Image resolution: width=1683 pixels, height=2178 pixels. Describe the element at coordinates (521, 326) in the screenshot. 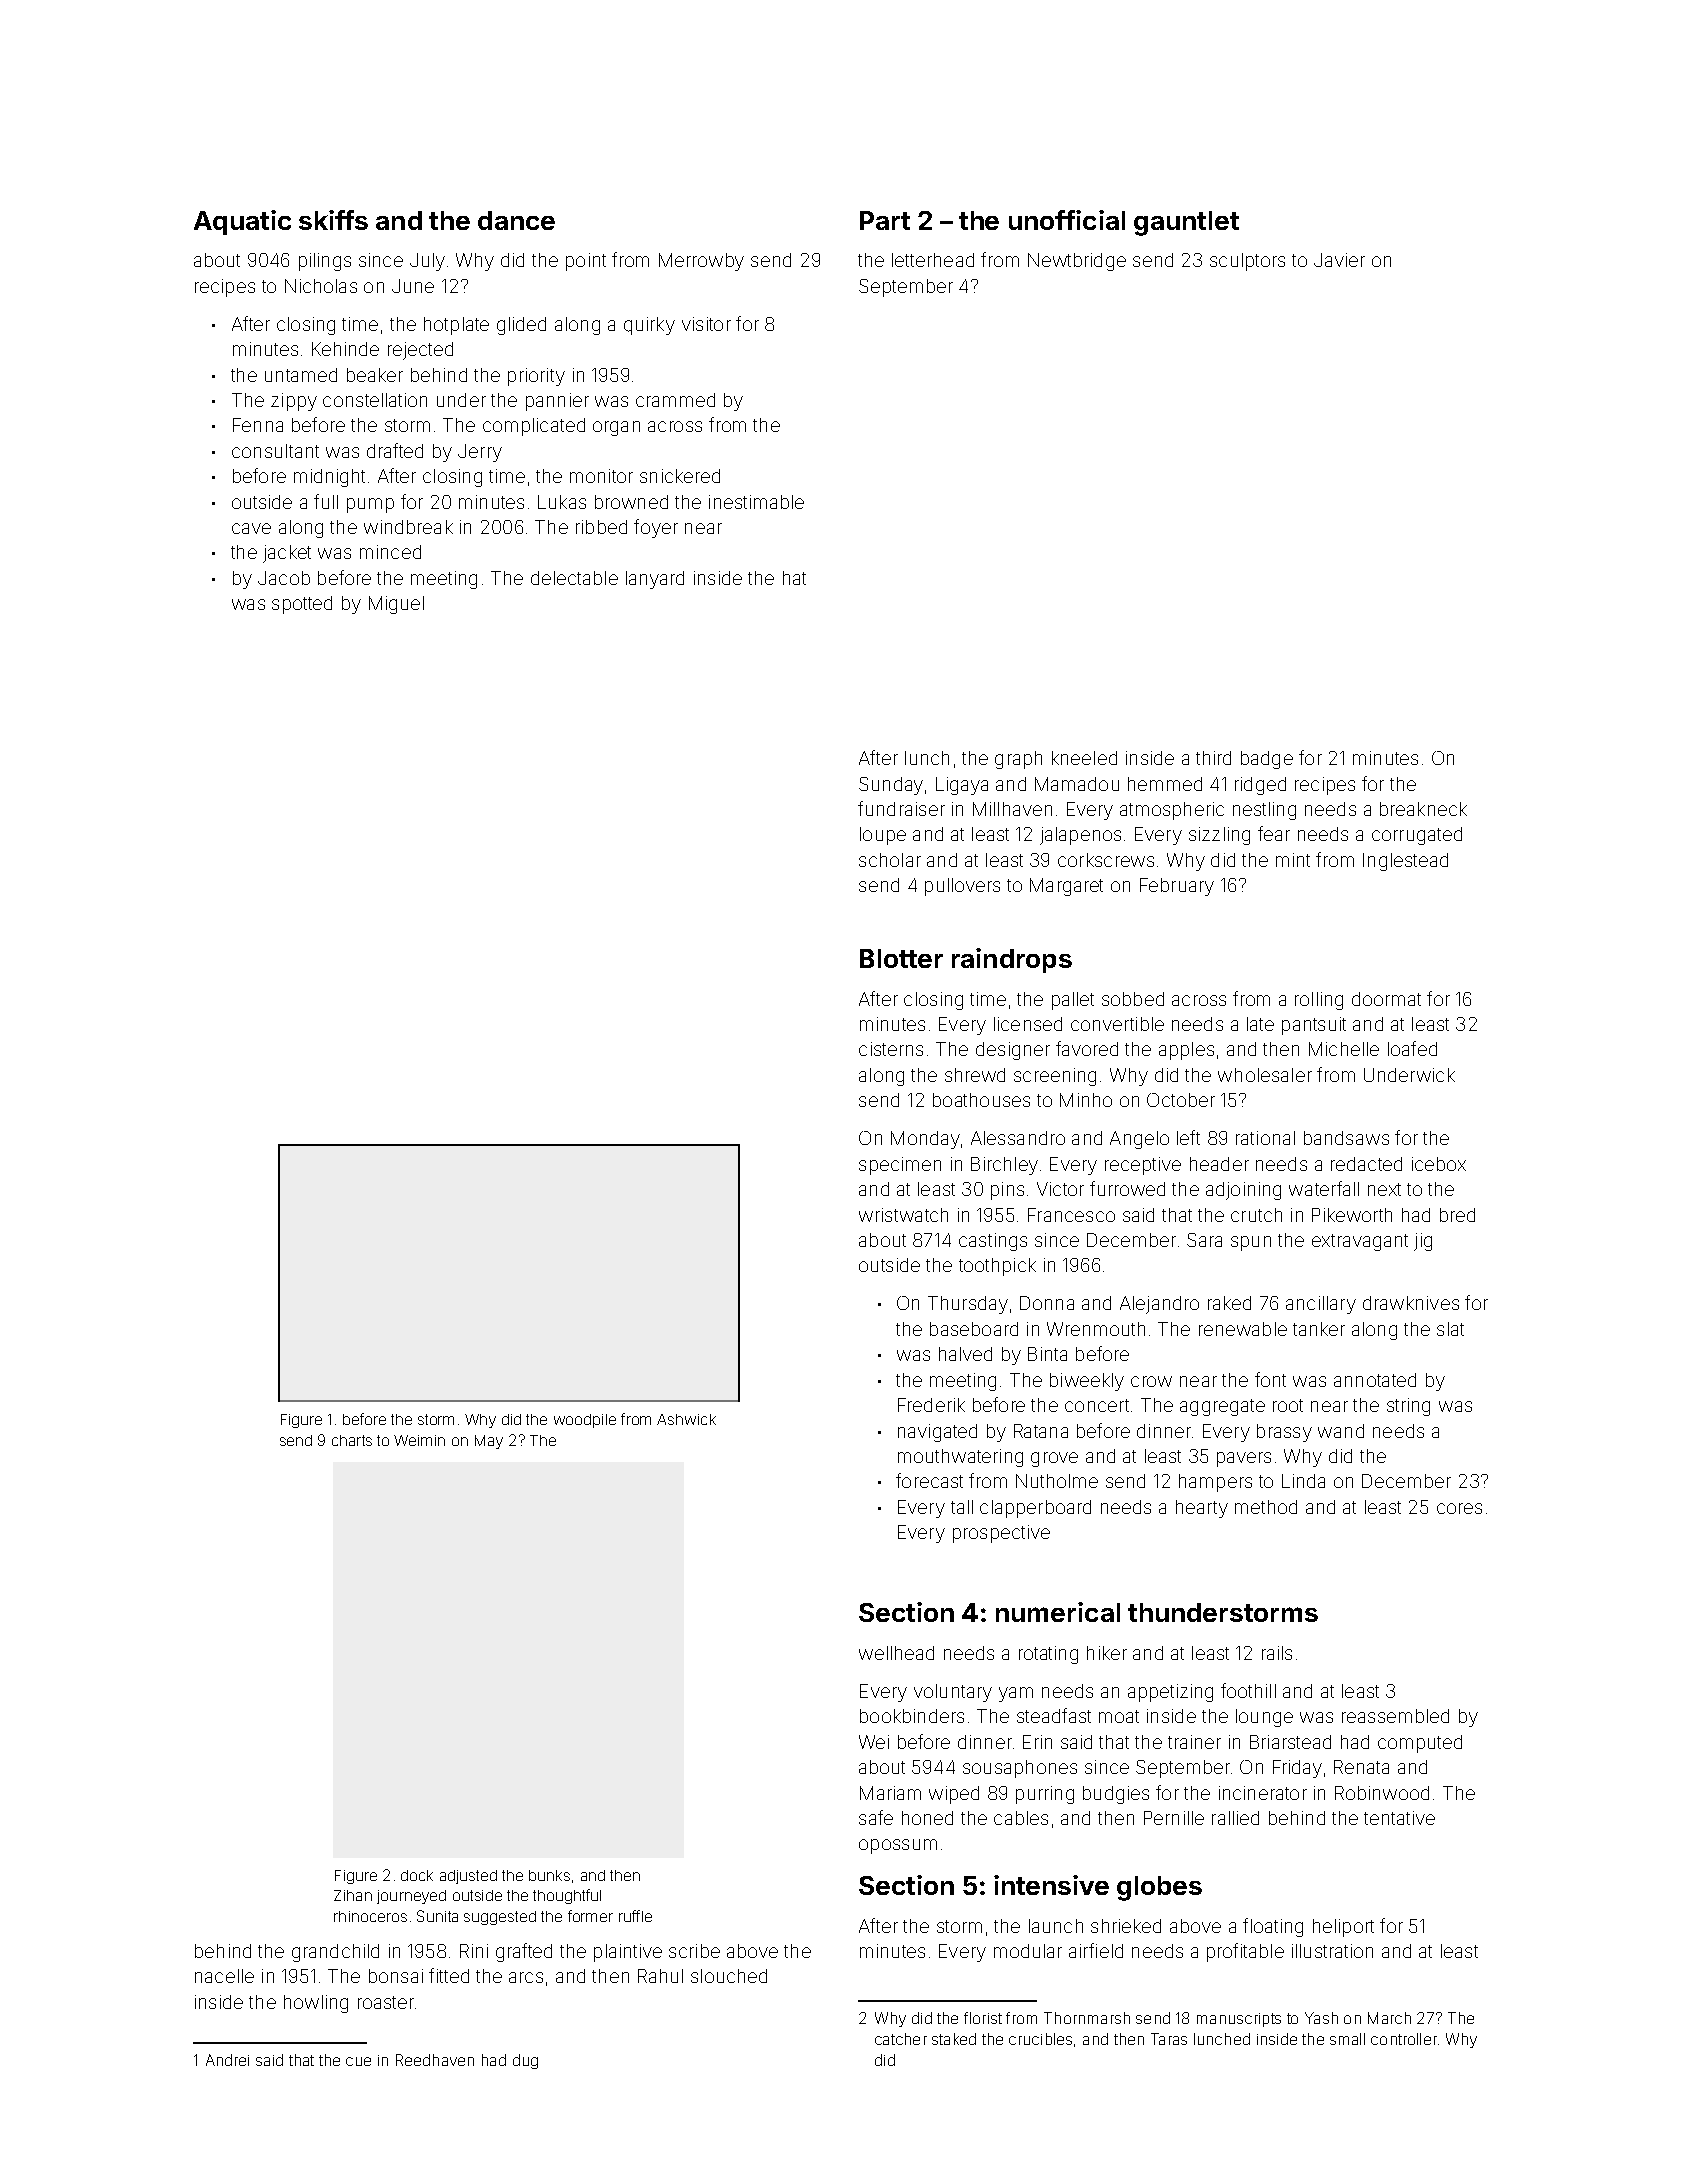

I see `glided` at that location.
